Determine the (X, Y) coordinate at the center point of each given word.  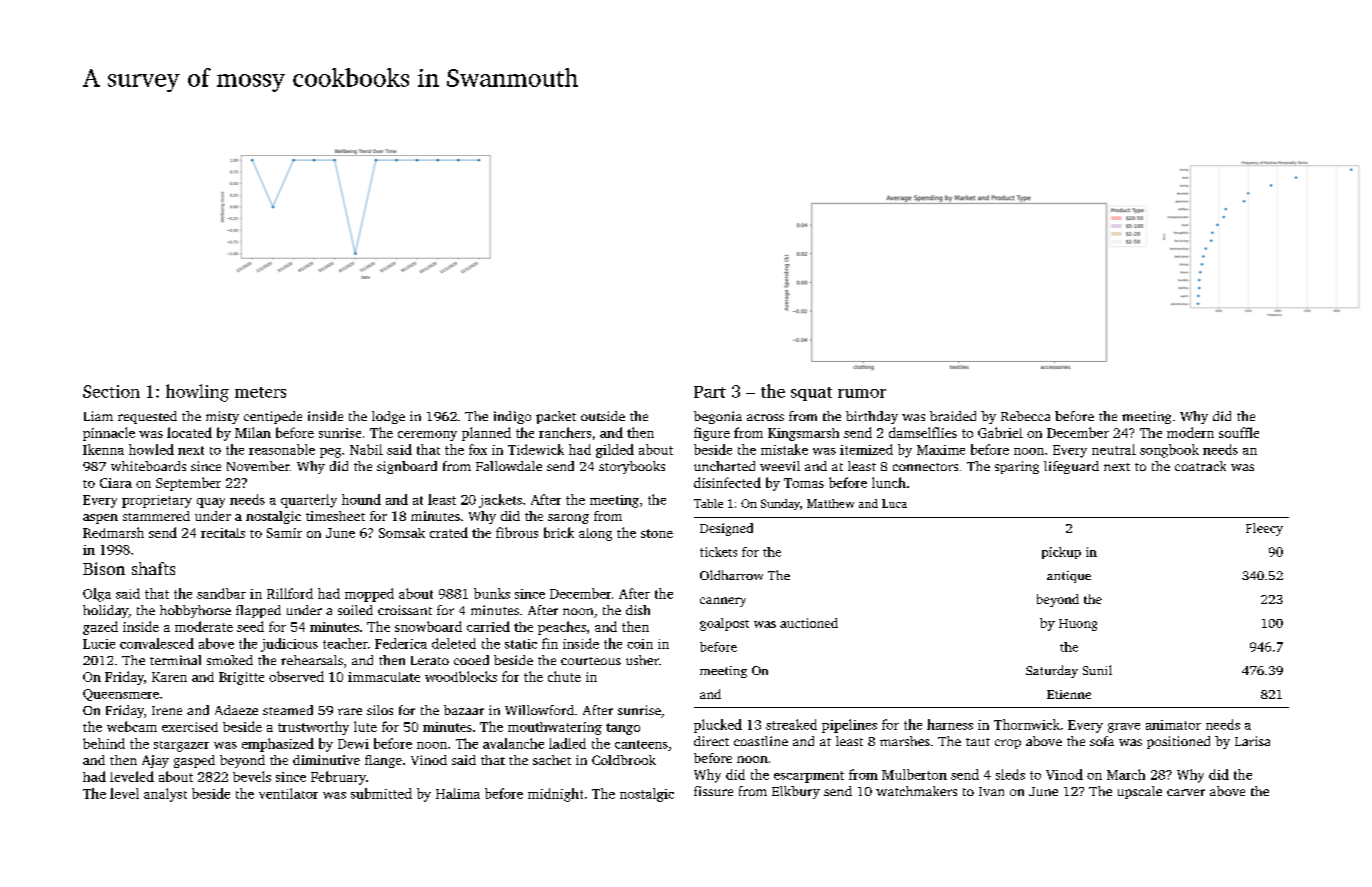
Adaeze (236, 710)
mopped (369, 595)
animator (1173, 725)
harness (950, 724)
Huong (1078, 625)
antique (1069, 577)
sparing (1017, 467)
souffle (1239, 432)
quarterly (309, 501)
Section (111, 391)
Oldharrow (731, 575)
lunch (889, 482)
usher (642, 660)
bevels (252, 776)
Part (710, 392)
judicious (289, 645)
